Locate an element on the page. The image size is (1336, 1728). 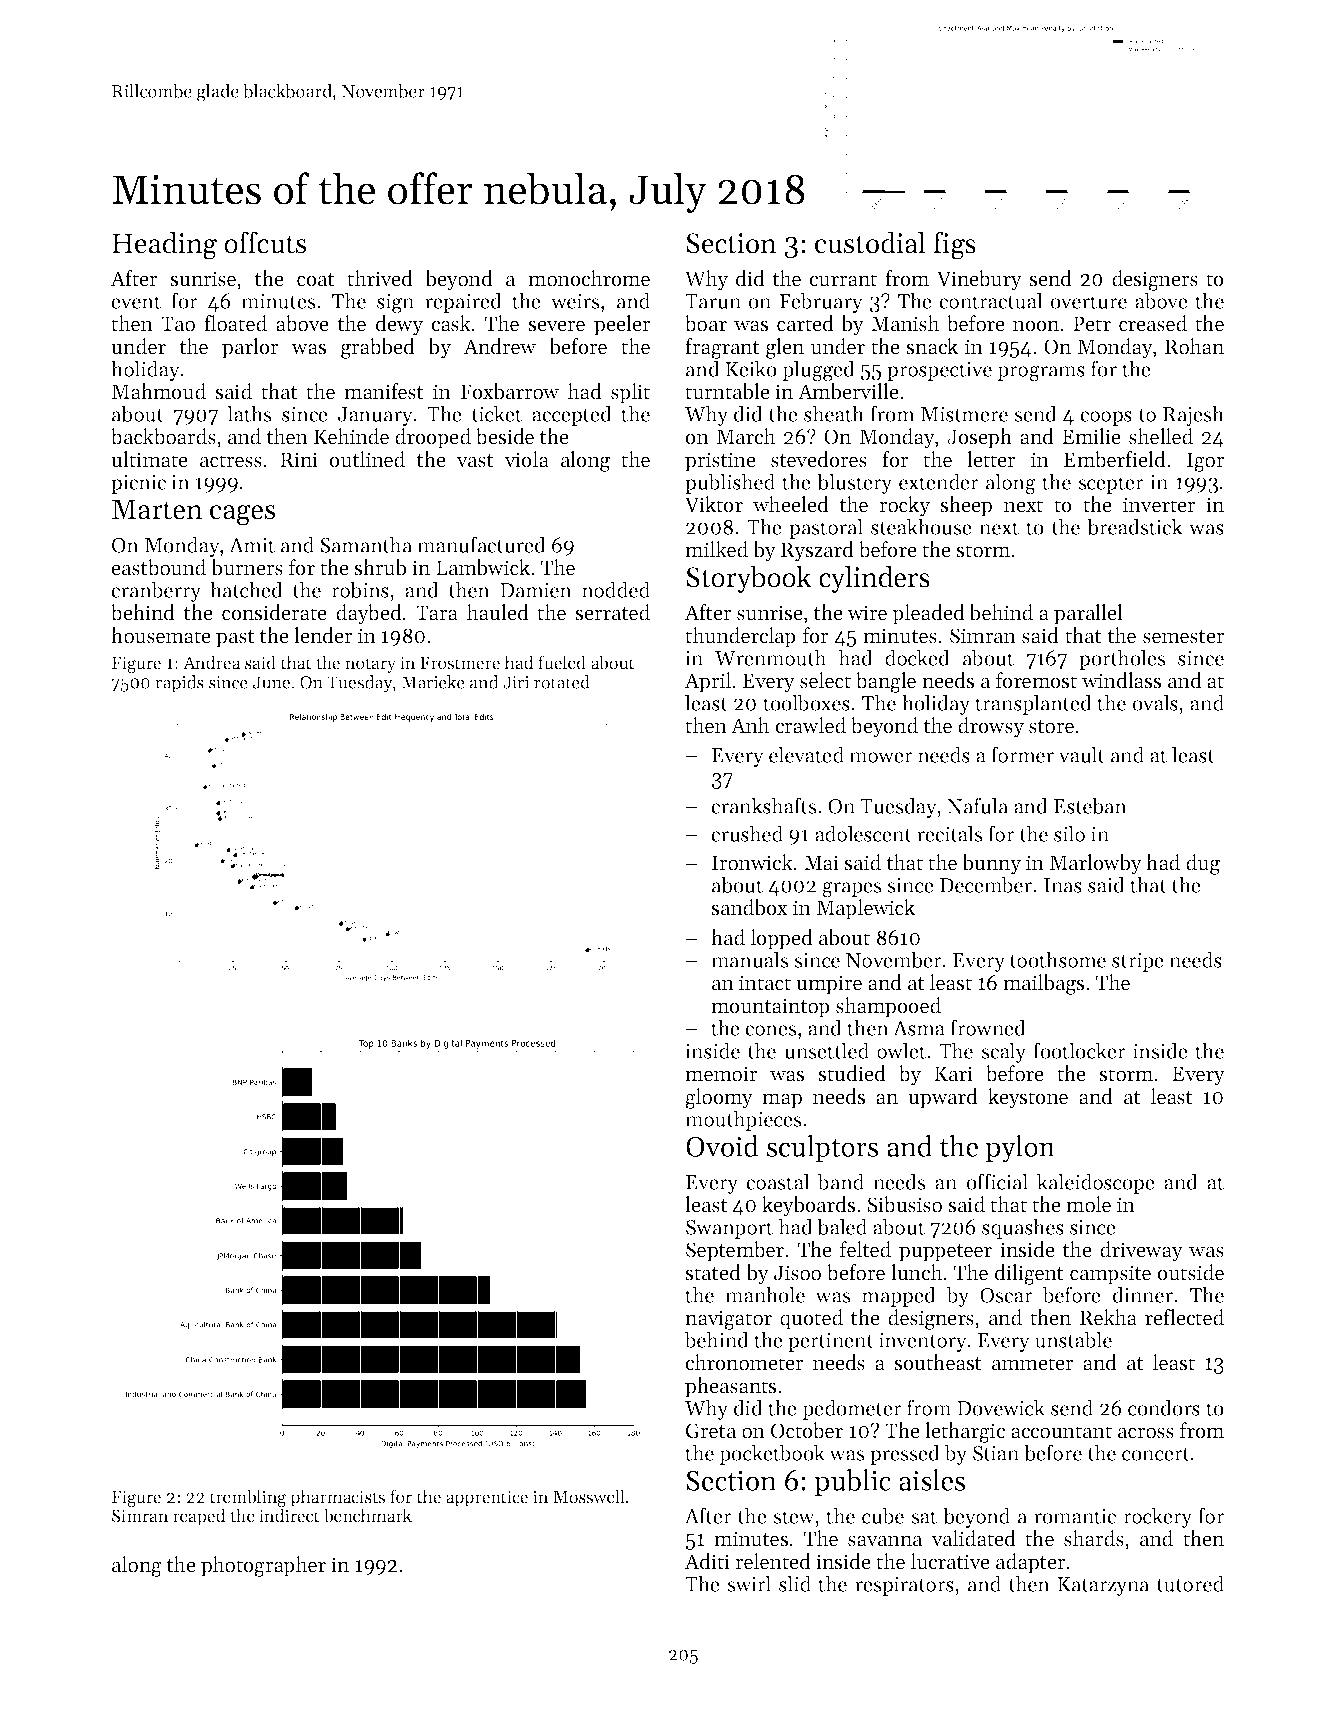
creased is located at coordinates (1153, 323).
